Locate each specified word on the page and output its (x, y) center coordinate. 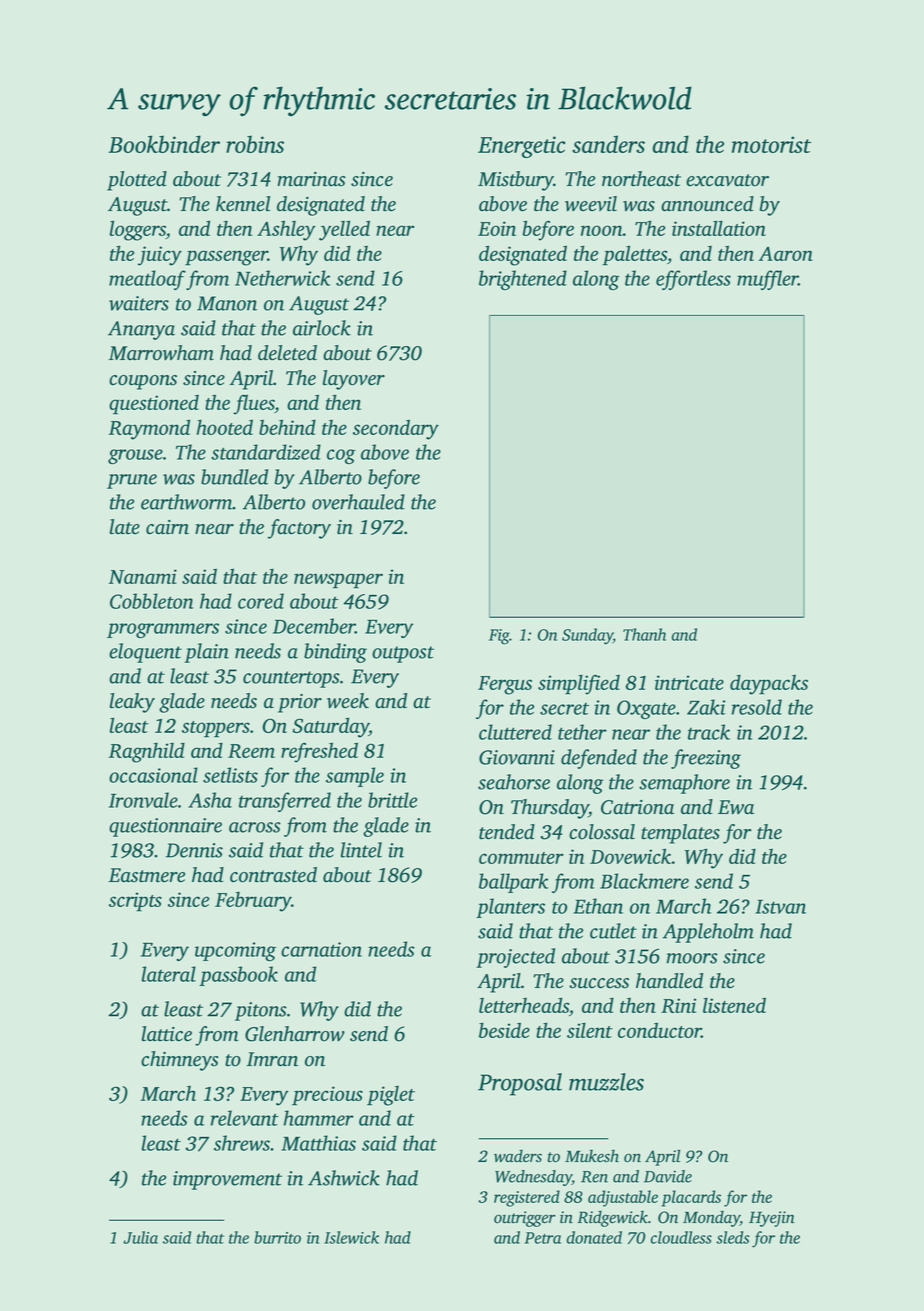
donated (594, 1237)
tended (507, 832)
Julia (141, 1237)
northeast (641, 179)
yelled (344, 230)
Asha (210, 800)
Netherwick (282, 278)
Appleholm (708, 933)
